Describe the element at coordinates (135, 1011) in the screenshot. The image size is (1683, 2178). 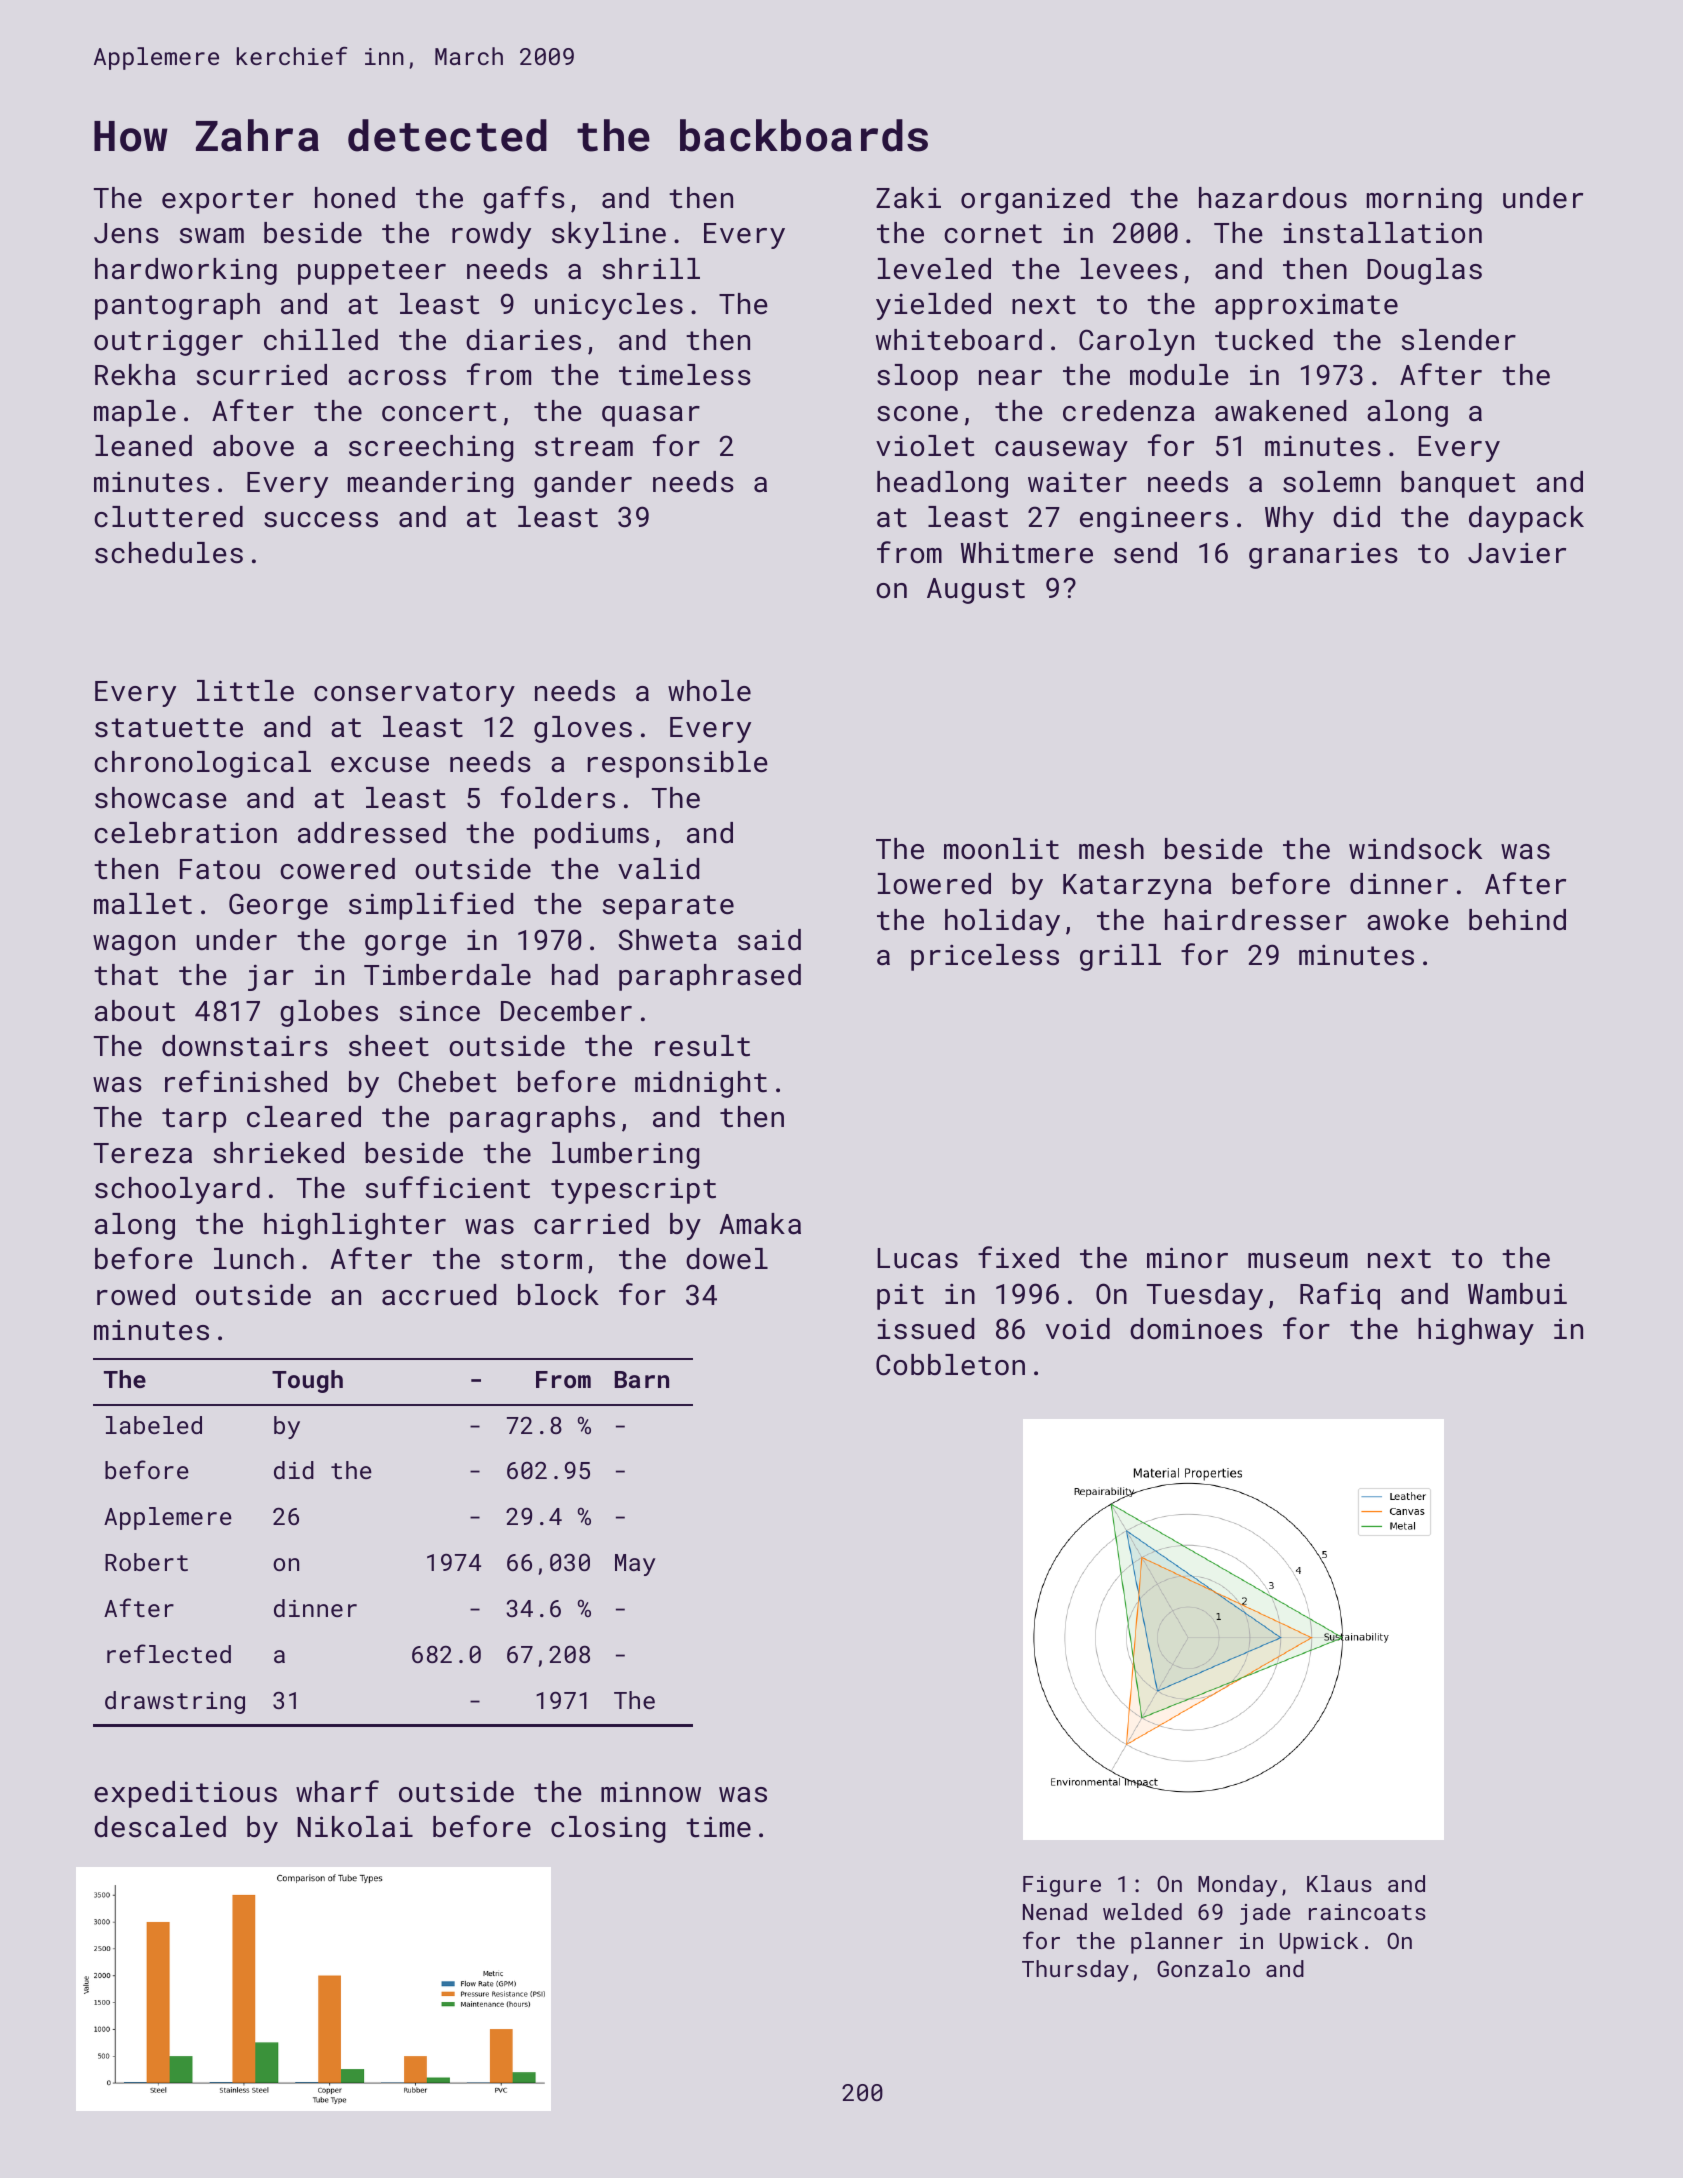
I see `about` at that location.
